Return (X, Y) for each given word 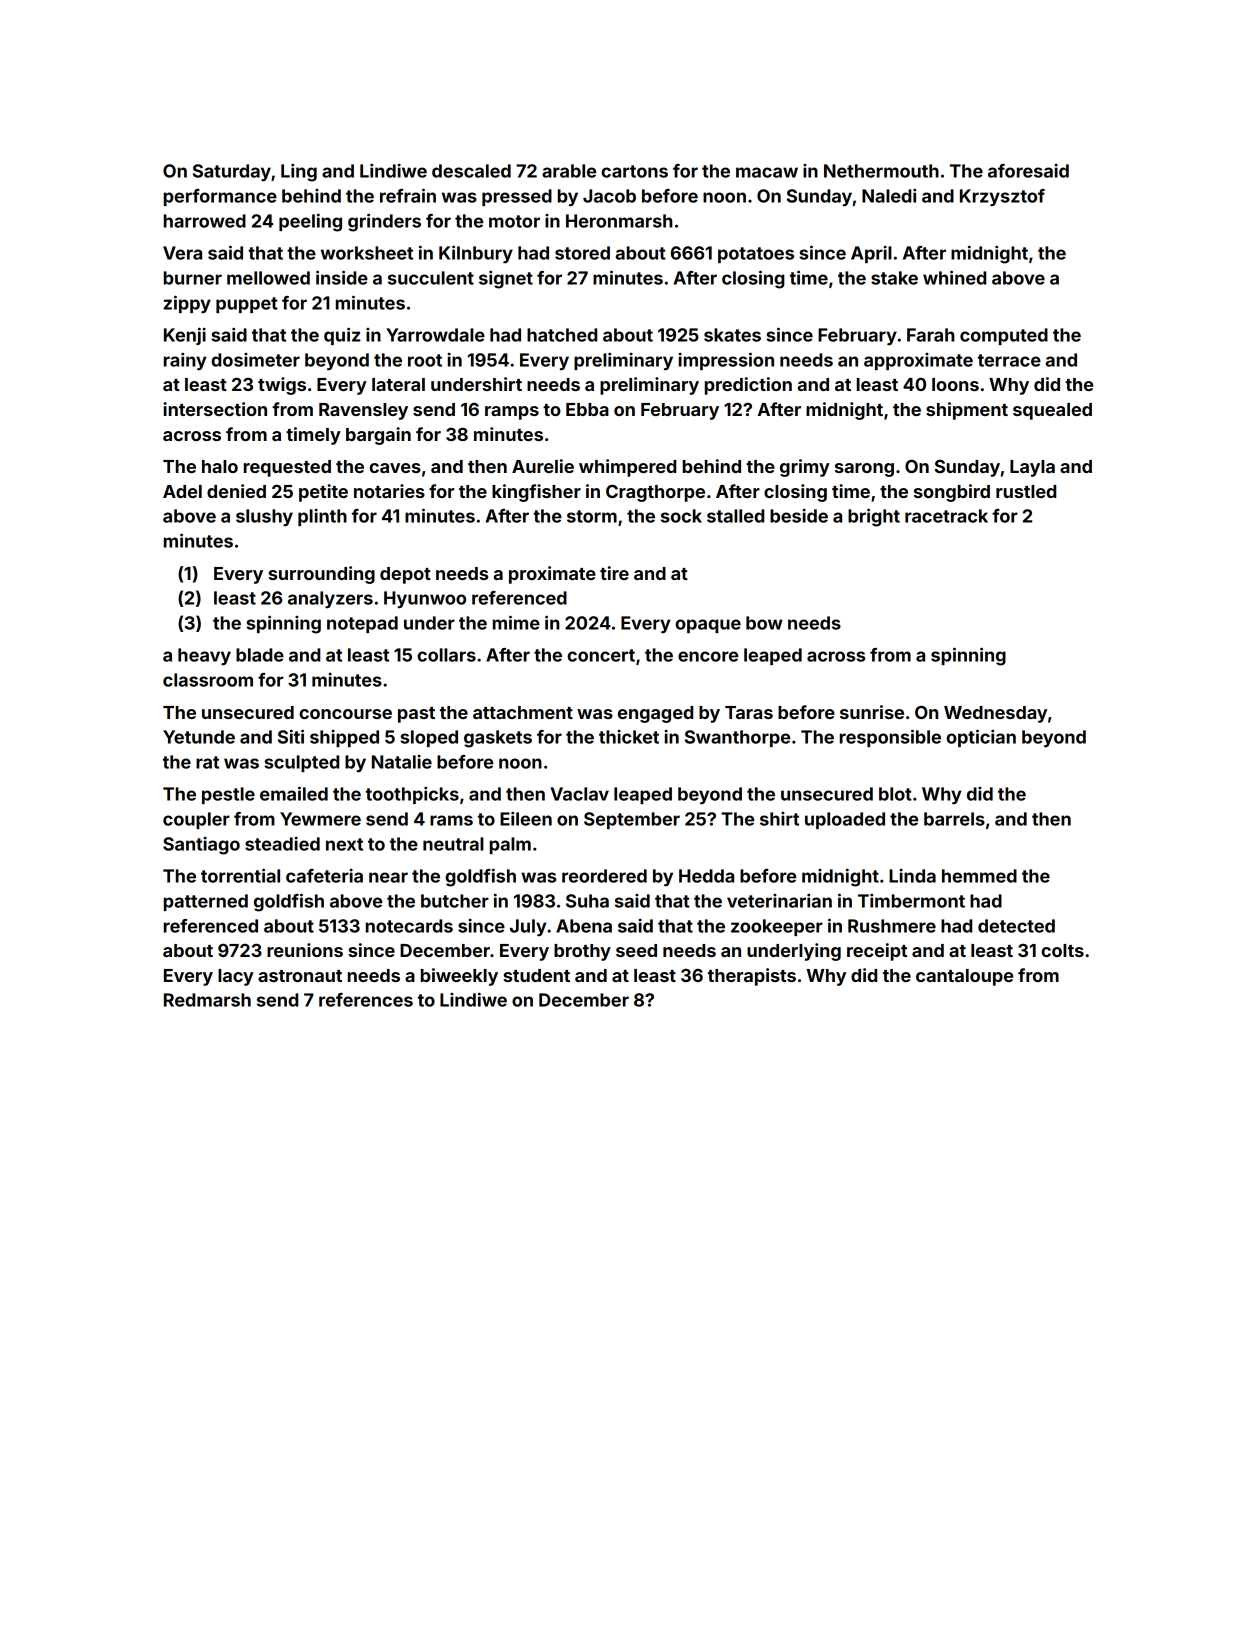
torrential (240, 875)
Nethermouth (881, 171)
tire (614, 573)
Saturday (232, 172)
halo (220, 466)
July (528, 927)
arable (569, 171)
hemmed (979, 876)
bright (874, 517)
